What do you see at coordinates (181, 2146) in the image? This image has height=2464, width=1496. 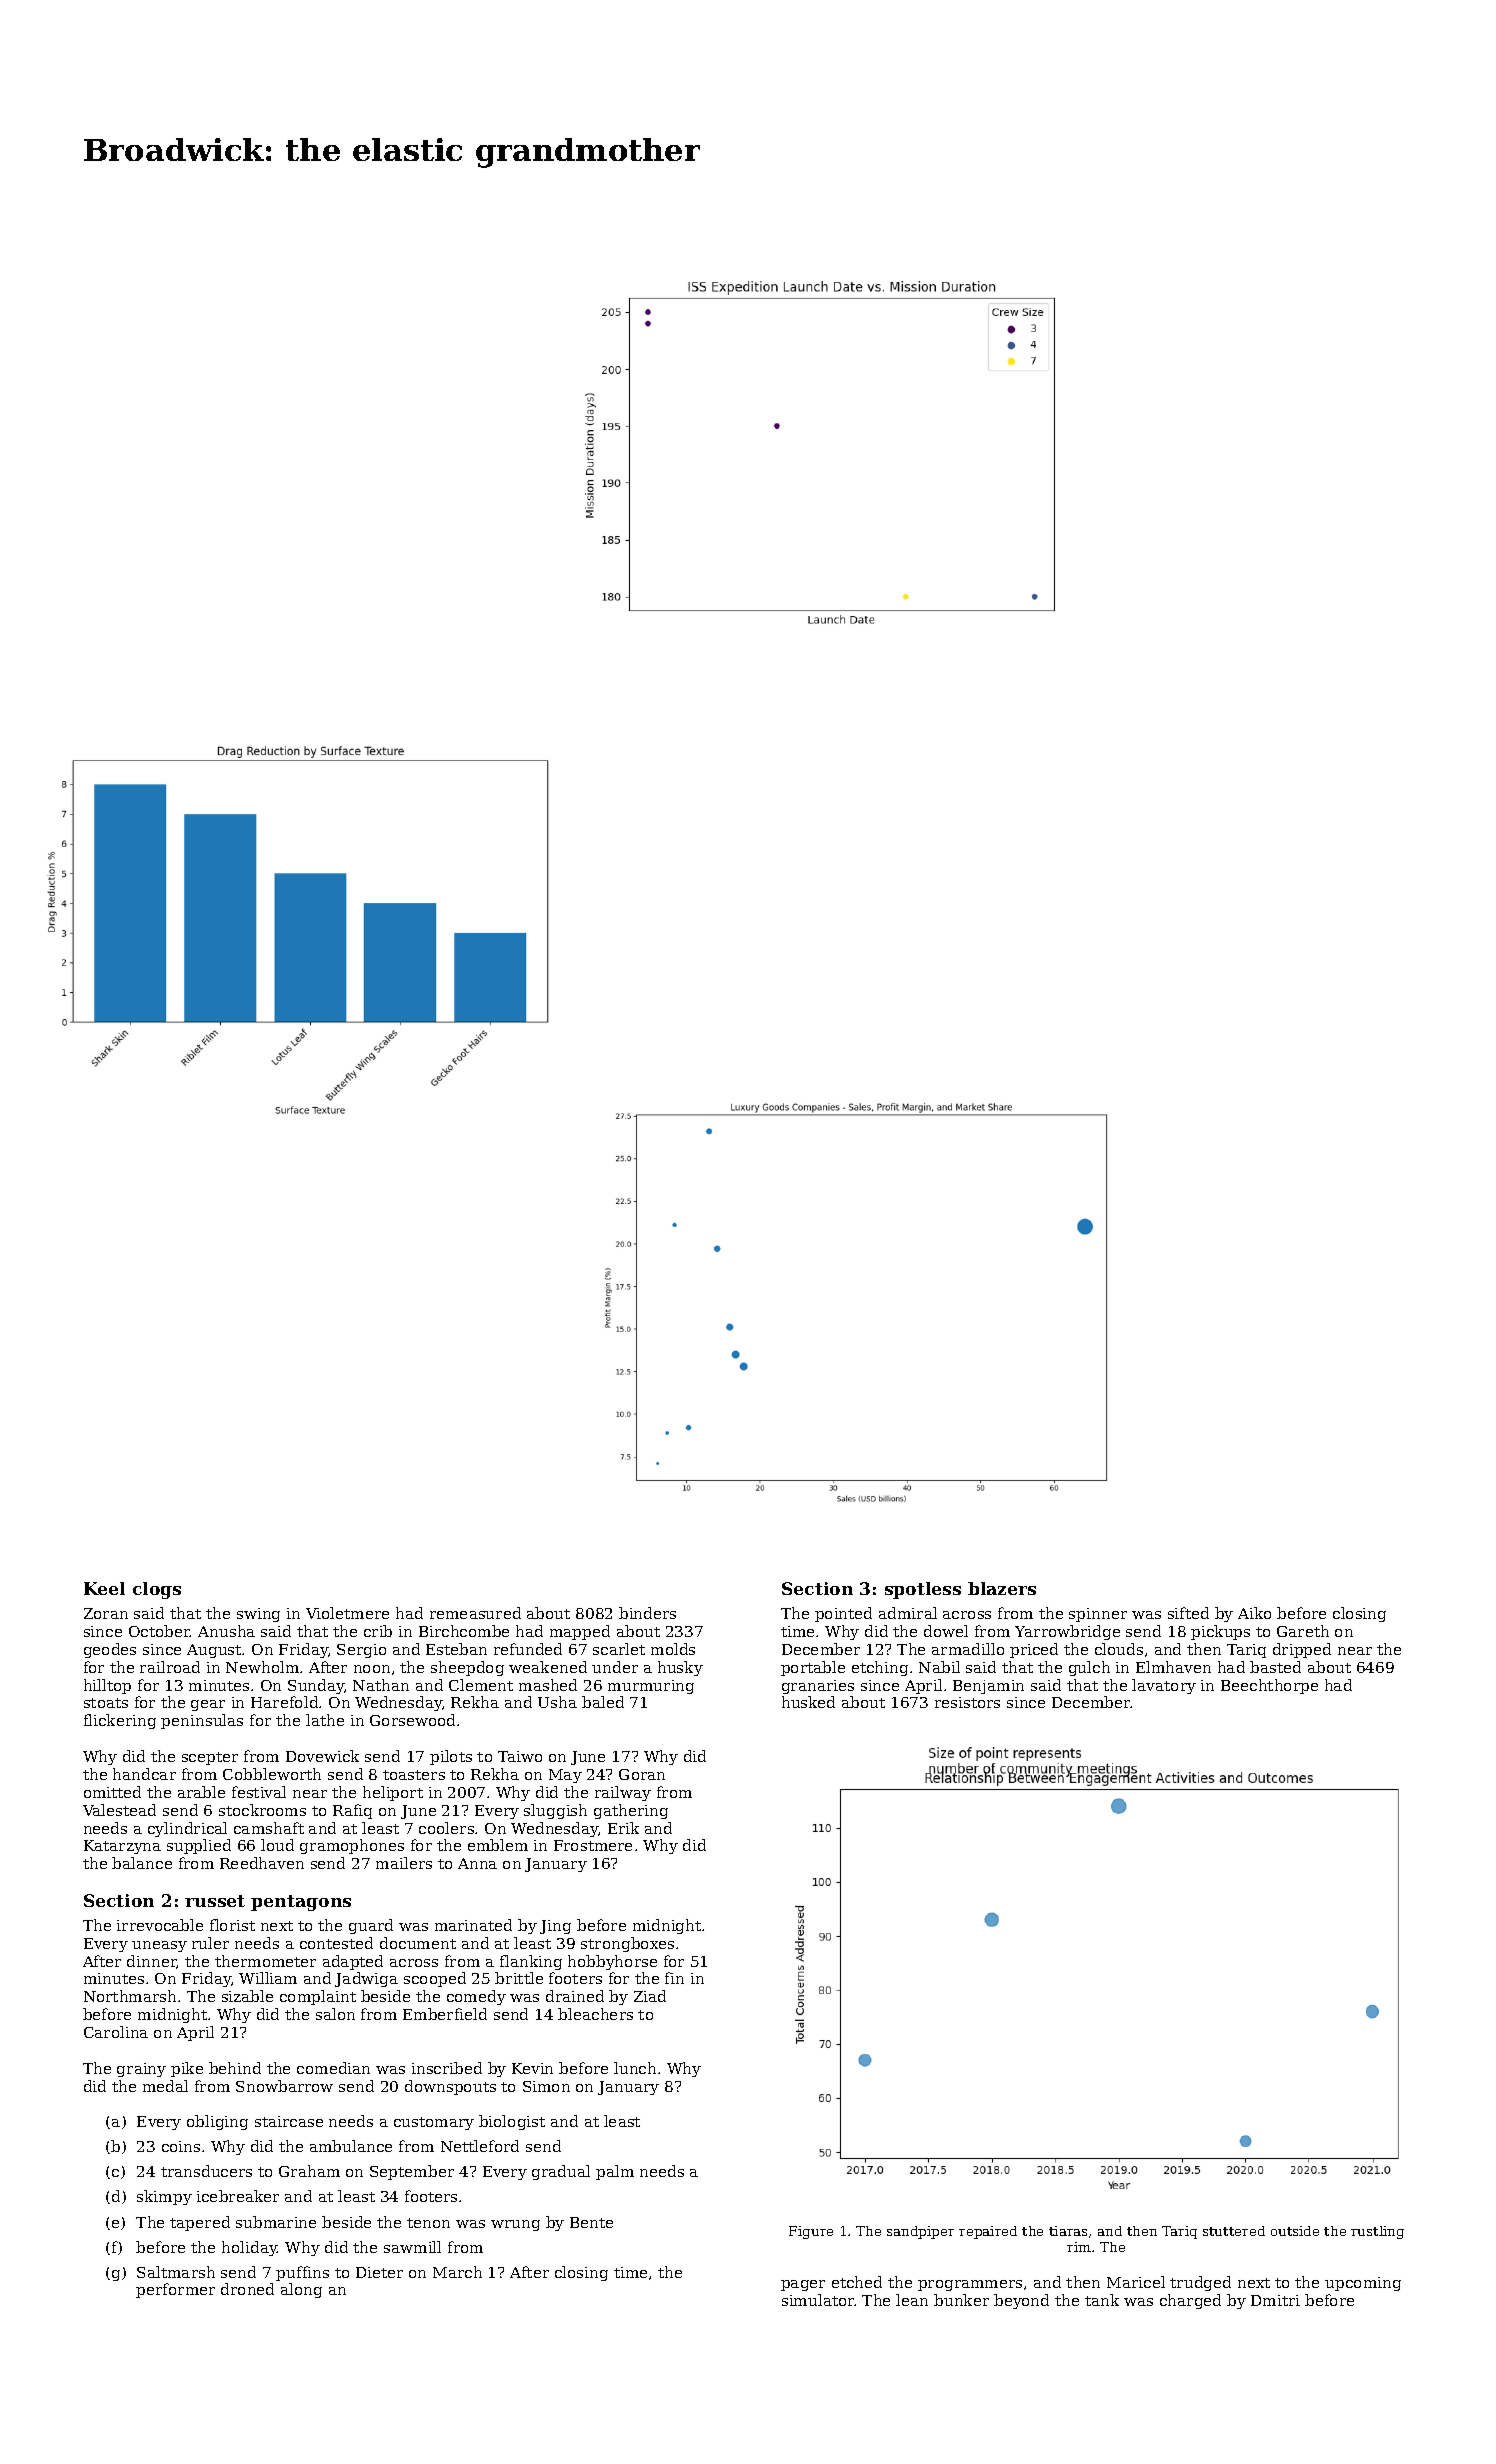 I see `coins` at bounding box center [181, 2146].
